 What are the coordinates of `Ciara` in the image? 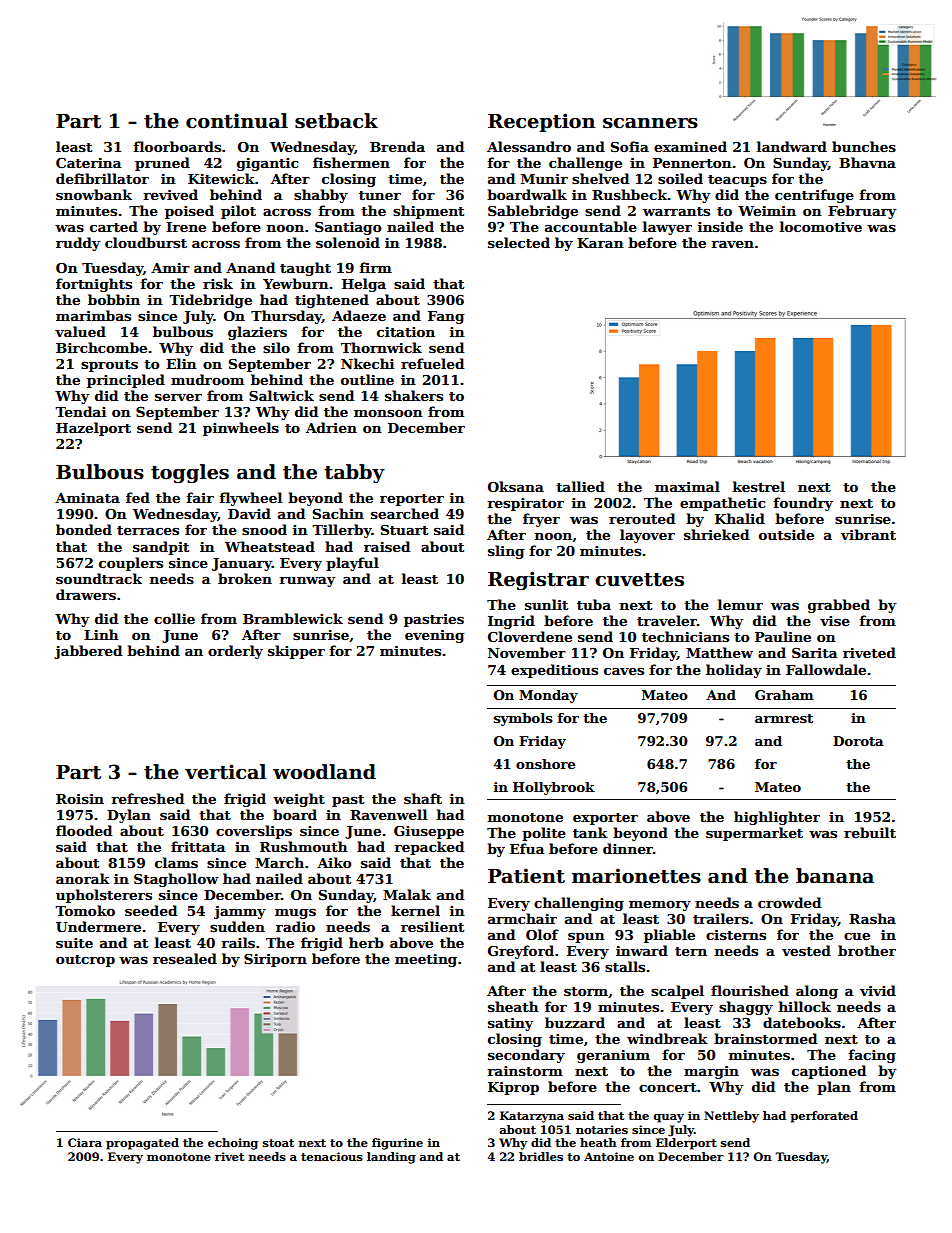 It's located at (85, 1142).
